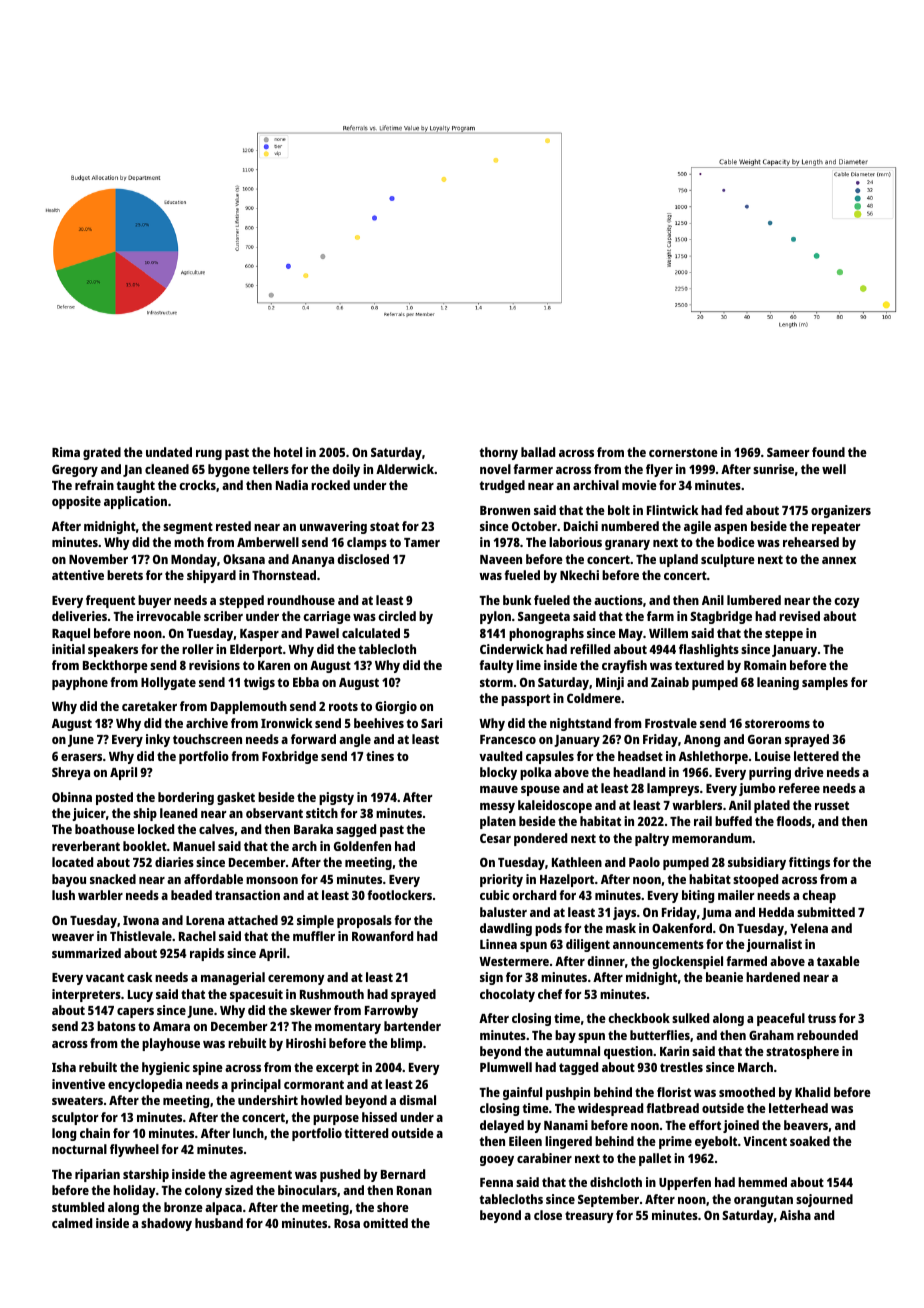 This image has width=924, height=1308. I want to click on Oakenford, so click(682, 928).
